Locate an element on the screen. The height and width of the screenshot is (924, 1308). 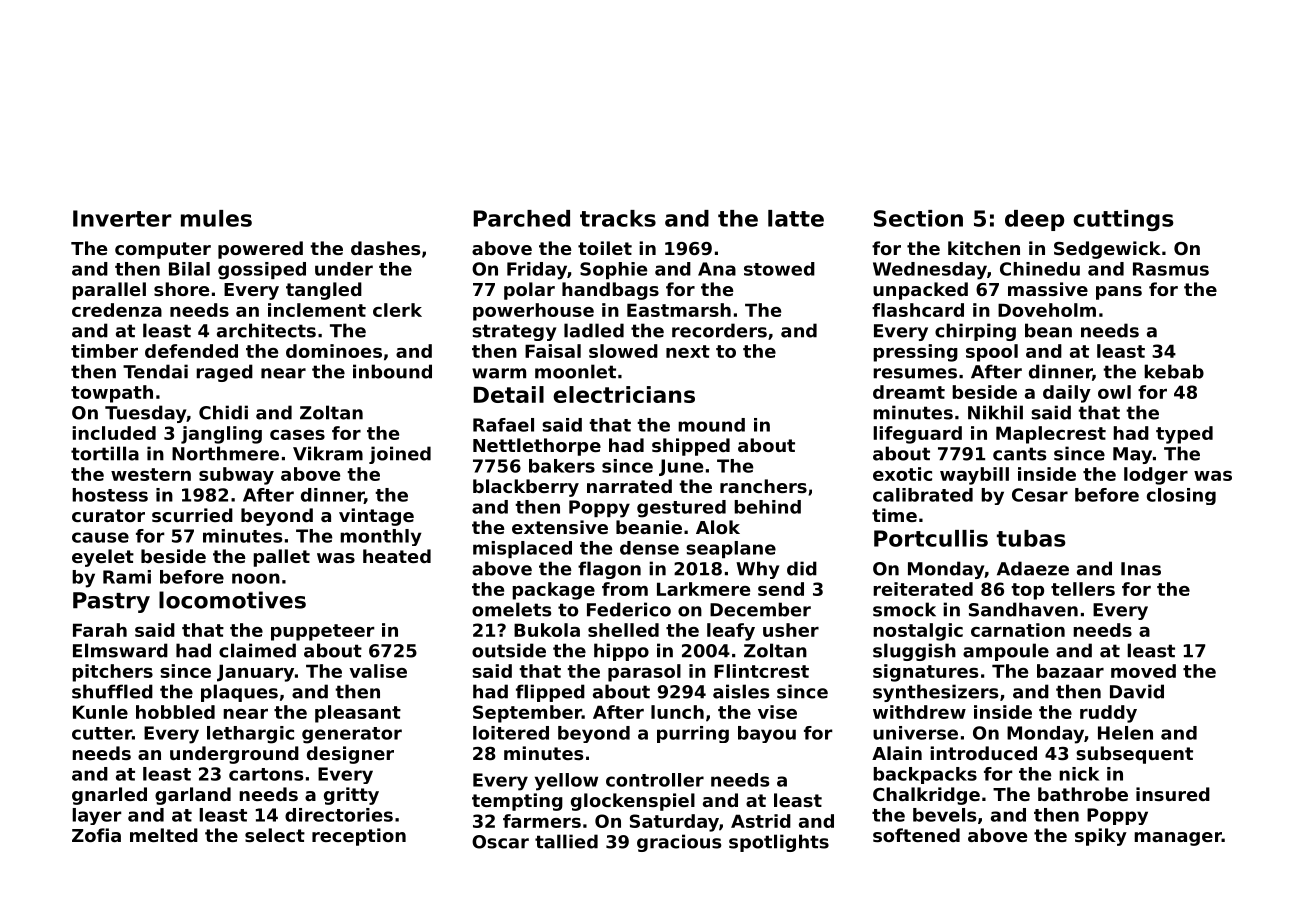
aisles is located at coordinates (741, 691).
